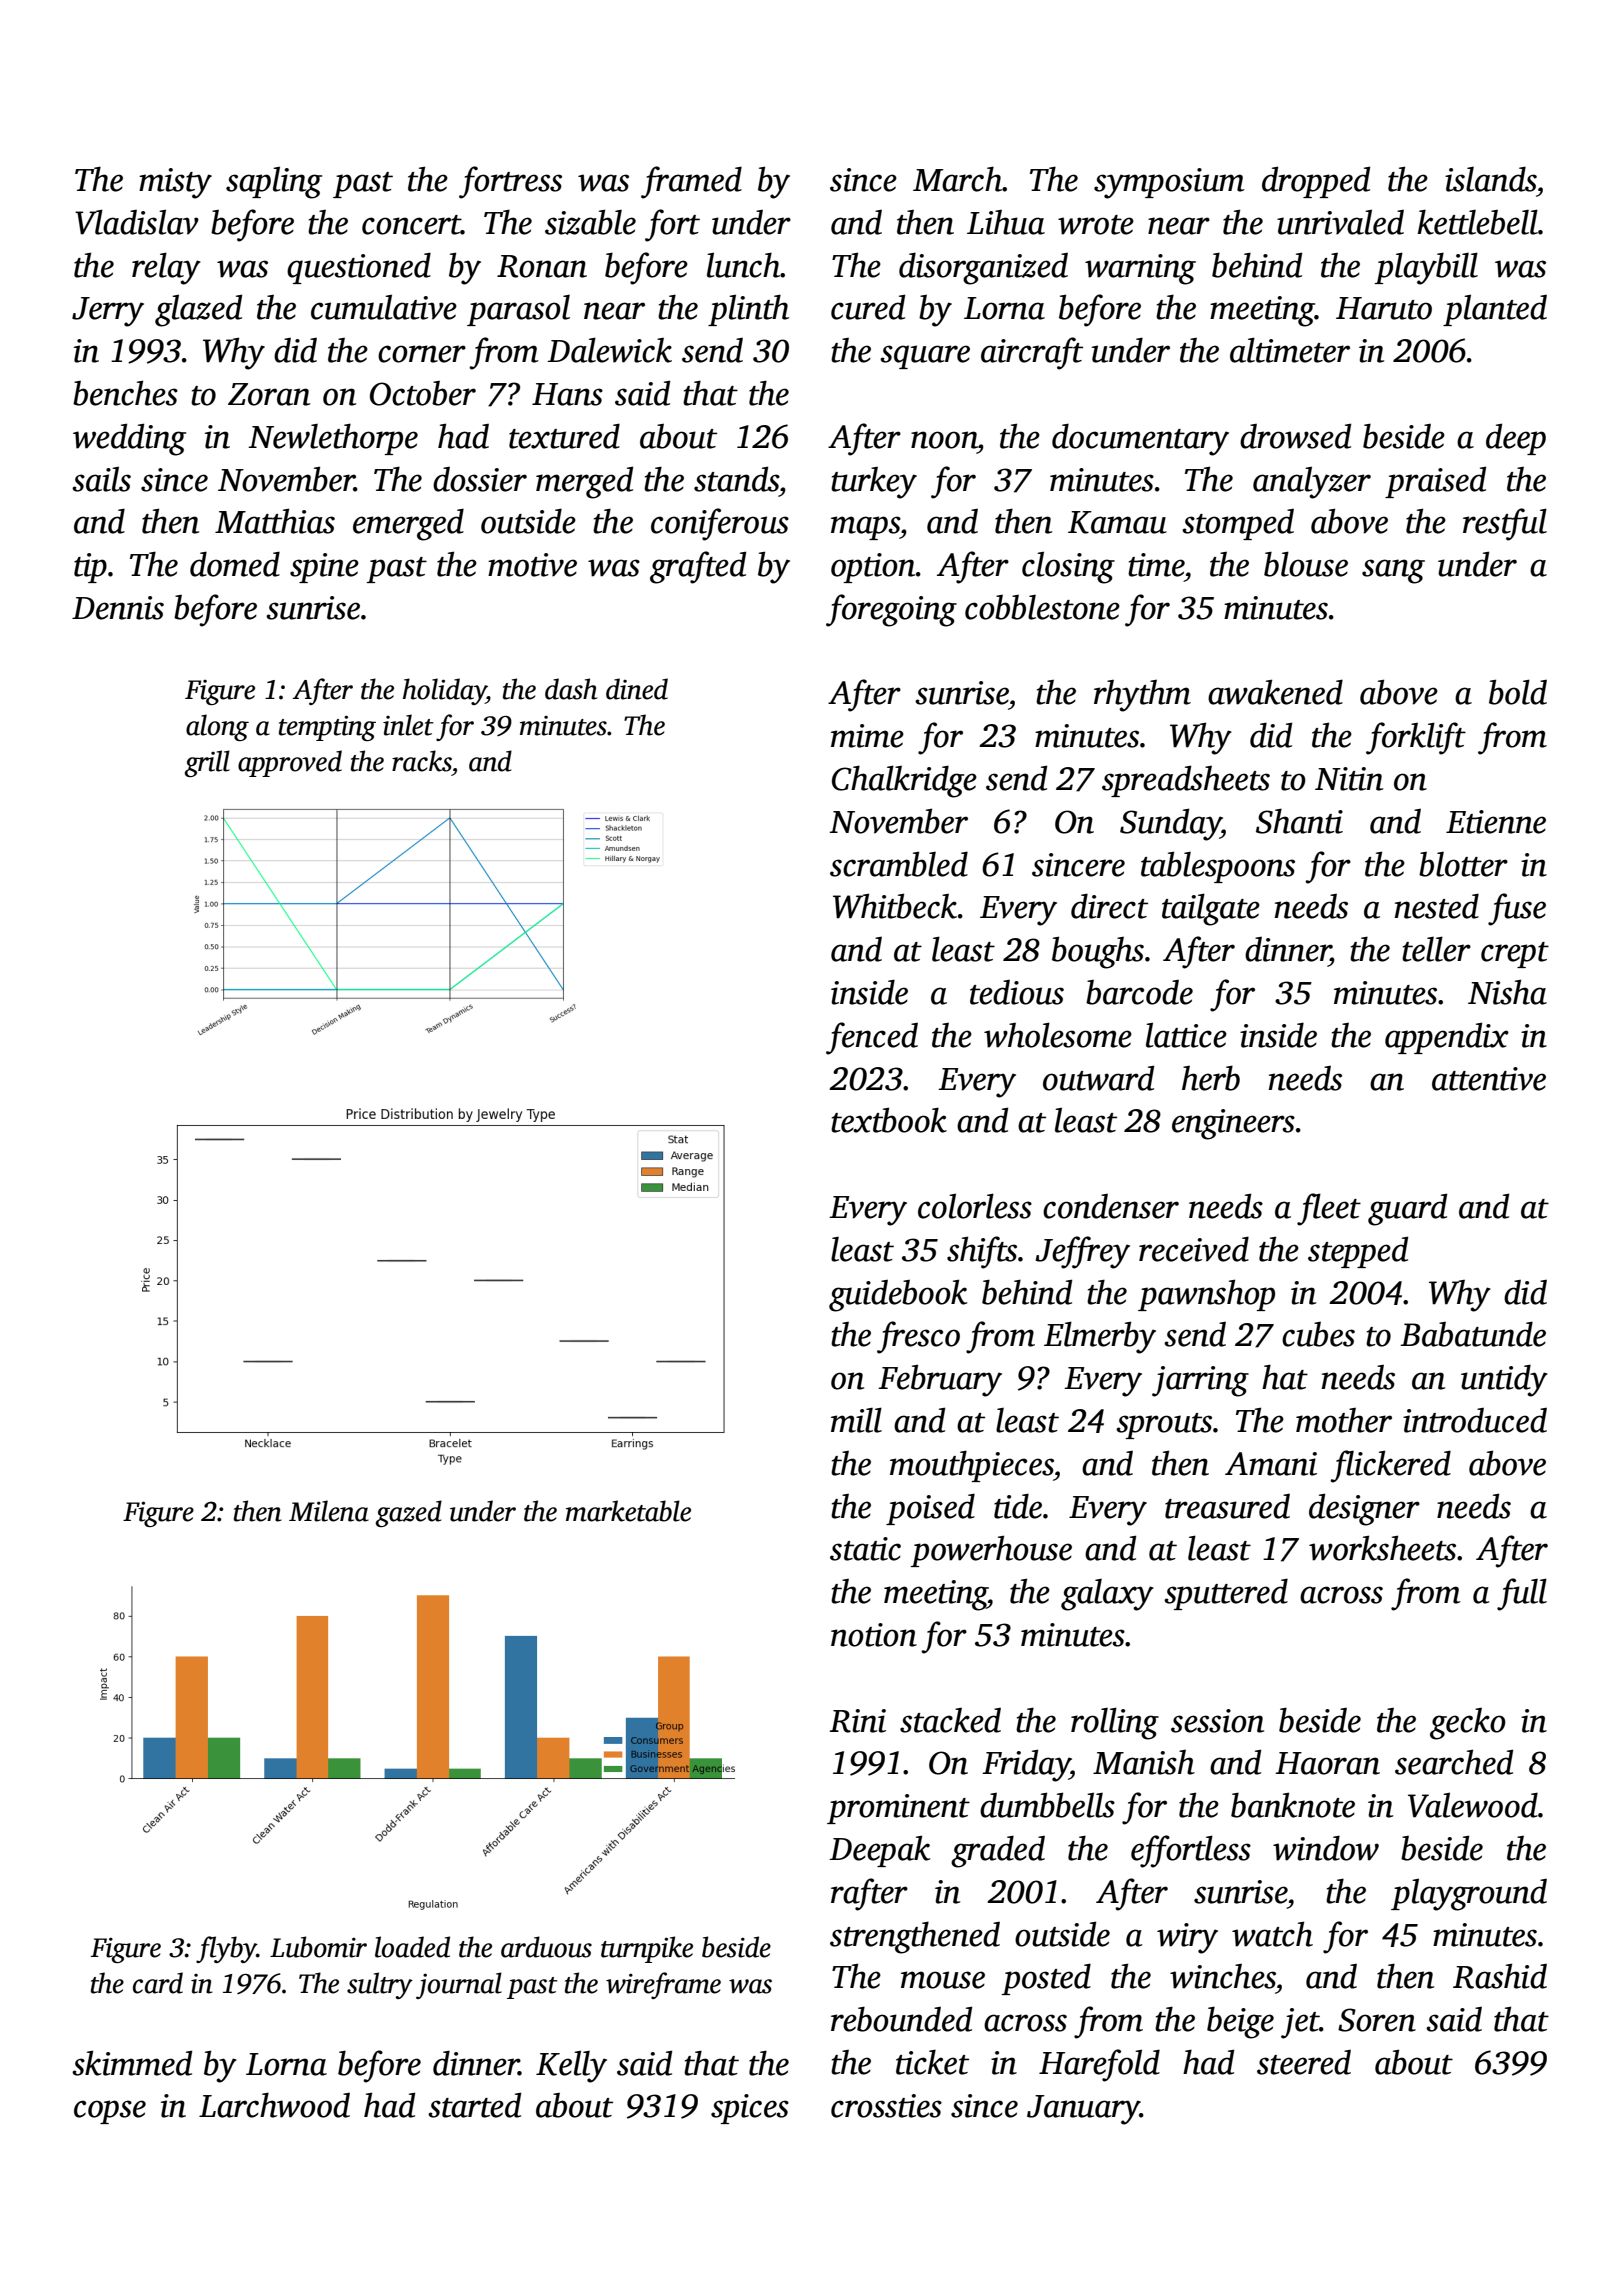 The image size is (1620, 2292). Describe the element at coordinates (1316, 182) in the screenshot. I see `dropped` at that location.
